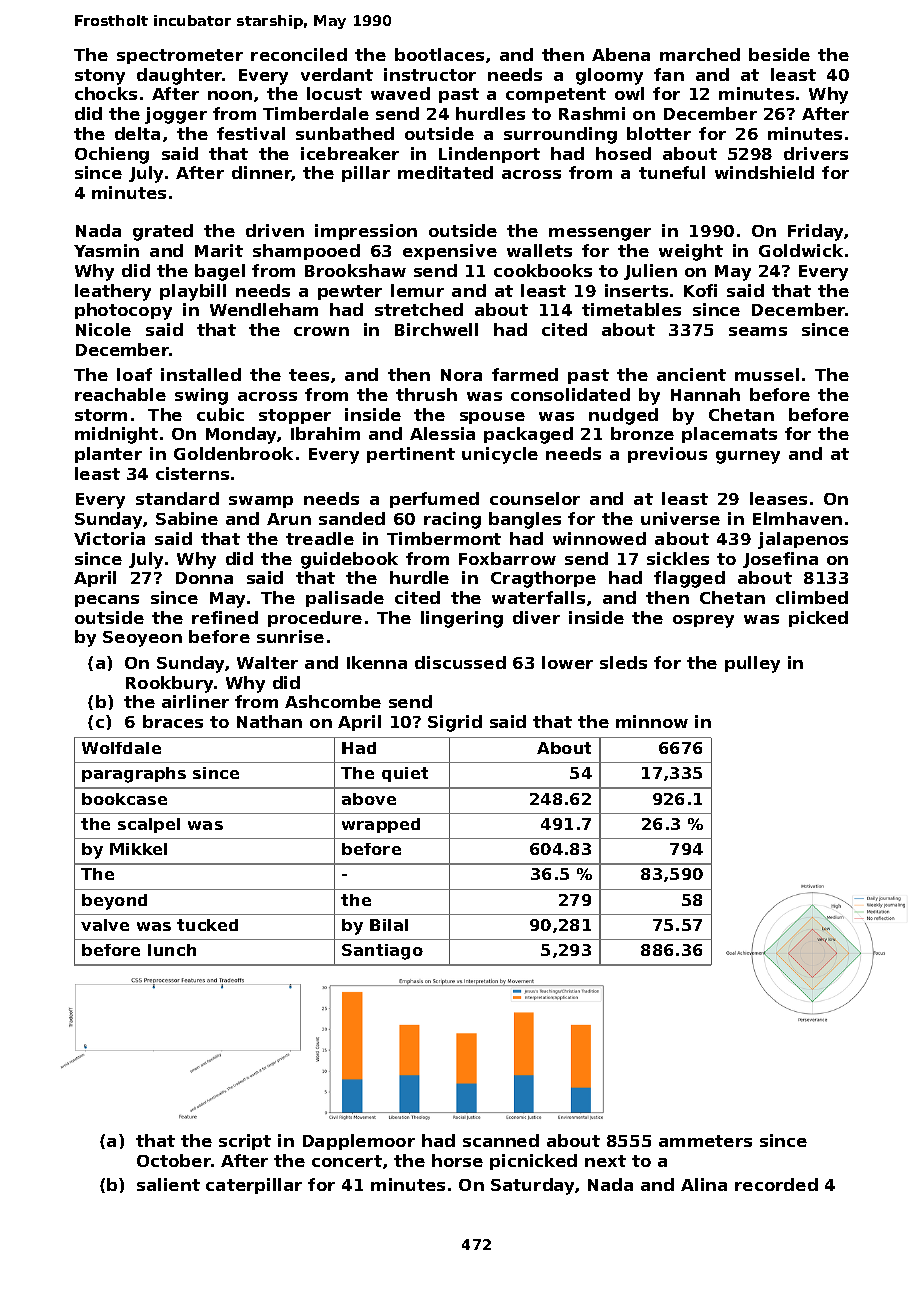 The width and height of the image is (924, 1308). I want to click on impression, so click(366, 232).
